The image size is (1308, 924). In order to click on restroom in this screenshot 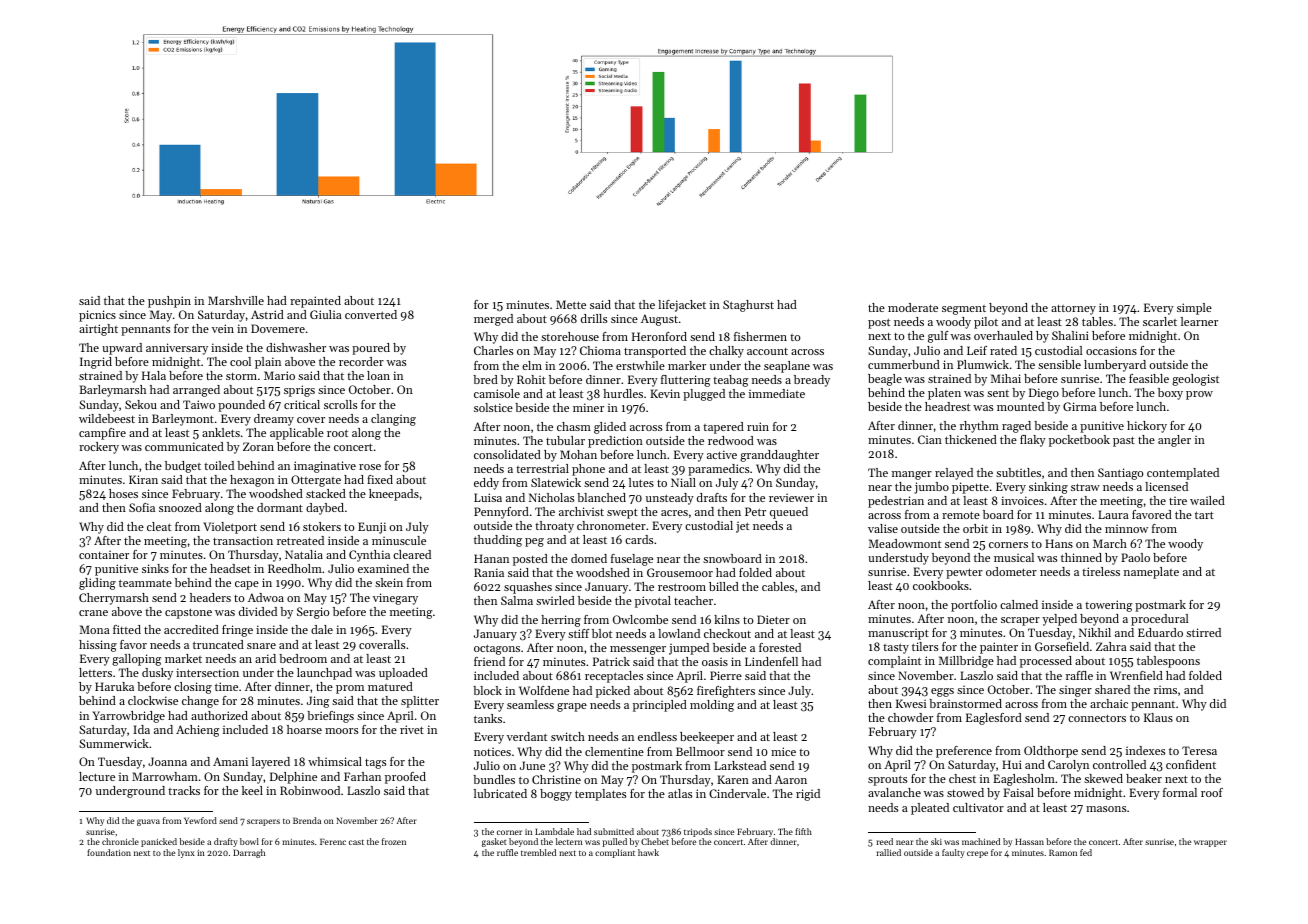, I will do `click(682, 587)`.
